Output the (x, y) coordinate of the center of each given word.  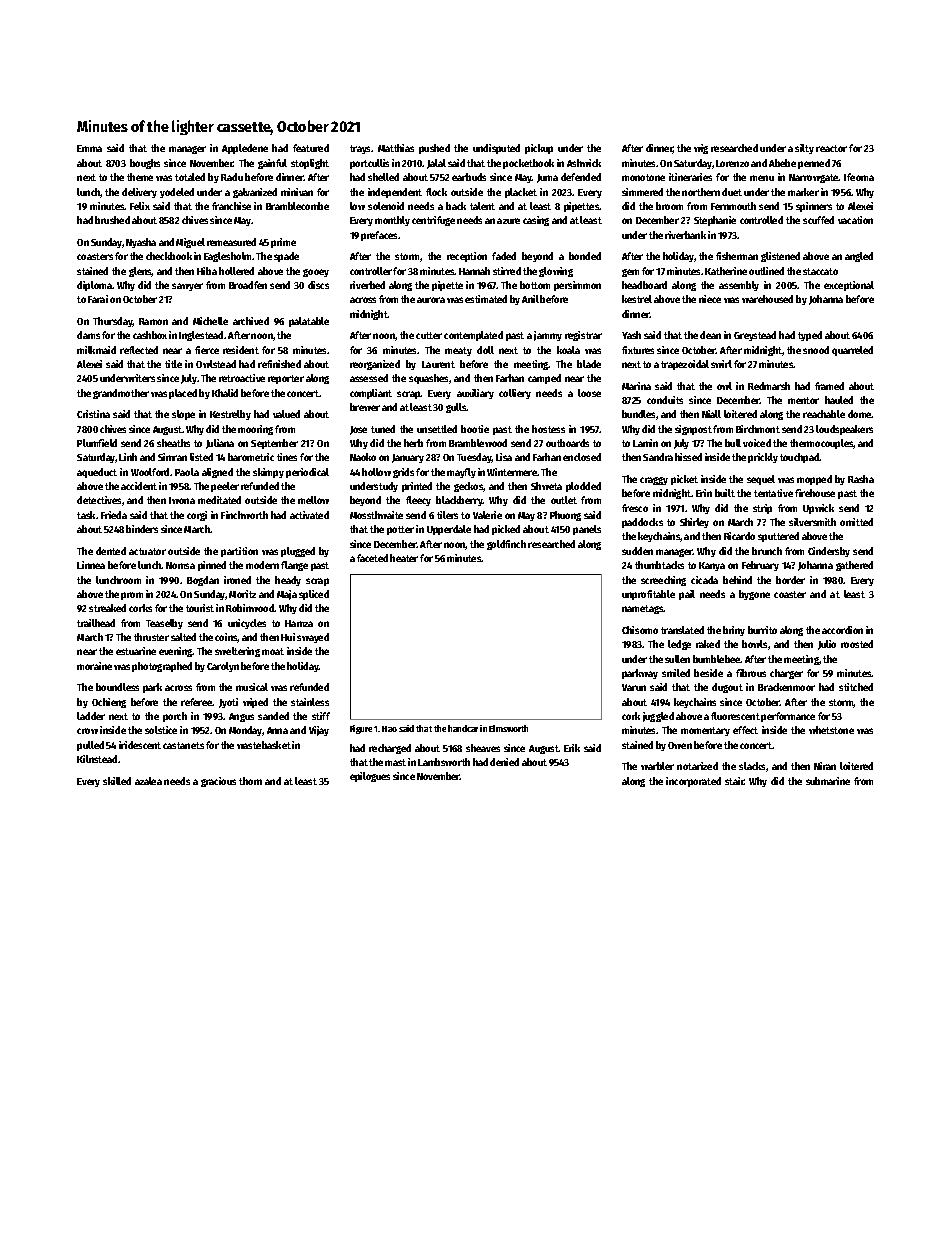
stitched (856, 687)
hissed (688, 457)
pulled (90, 746)
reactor (831, 148)
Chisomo (640, 630)
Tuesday (474, 458)
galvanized (255, 193)
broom (669, 206)
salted (183, 637)
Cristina (93, 414)
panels (587, 530)
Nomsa (180, 565)
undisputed (496, 149)
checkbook (169, 256)
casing (536, 221)
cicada (704, 580)
